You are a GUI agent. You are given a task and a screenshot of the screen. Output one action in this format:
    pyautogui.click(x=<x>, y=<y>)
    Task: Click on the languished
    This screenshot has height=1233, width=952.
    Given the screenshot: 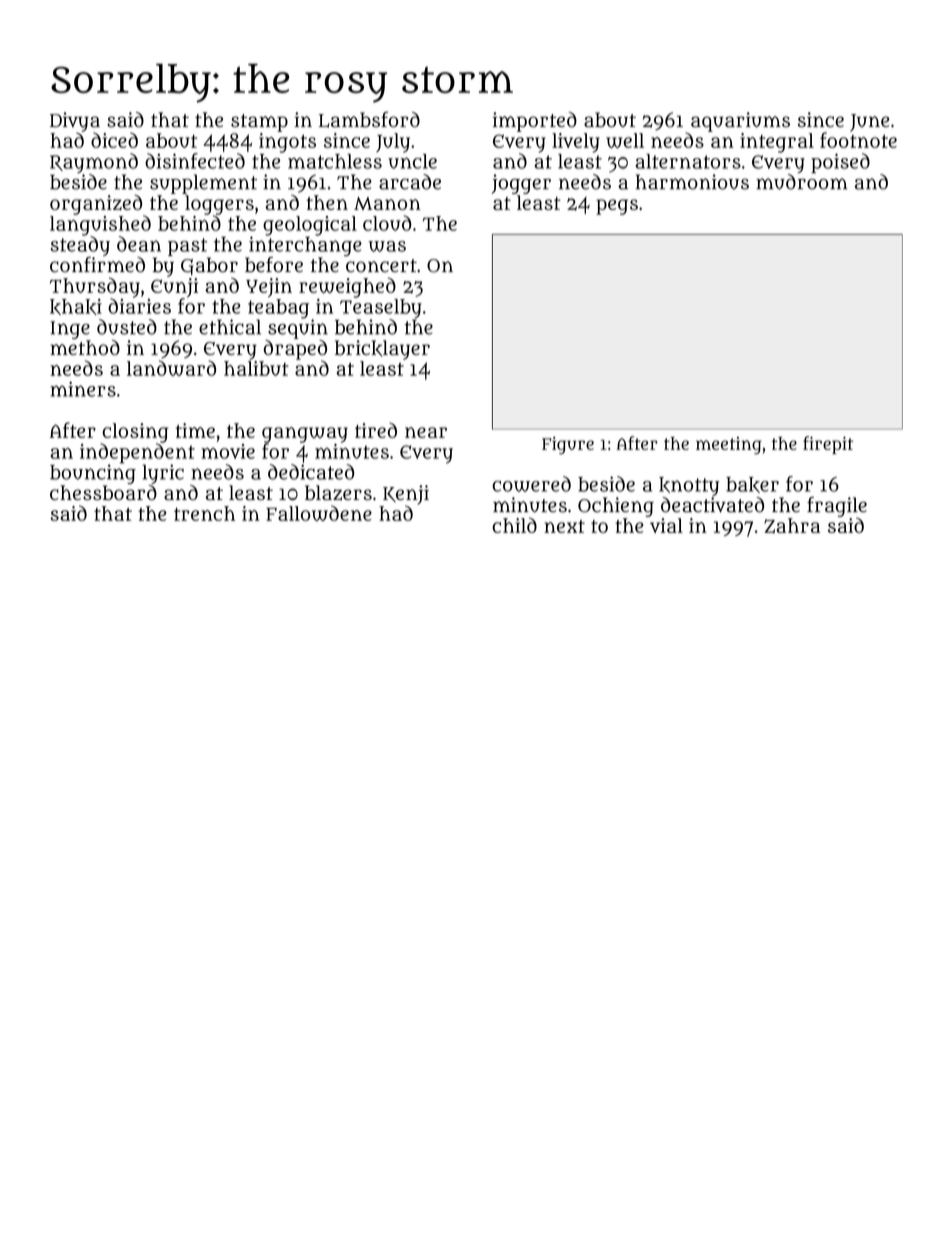 What is the action you would take?
    pyautogui.click(x=100, y=225)
